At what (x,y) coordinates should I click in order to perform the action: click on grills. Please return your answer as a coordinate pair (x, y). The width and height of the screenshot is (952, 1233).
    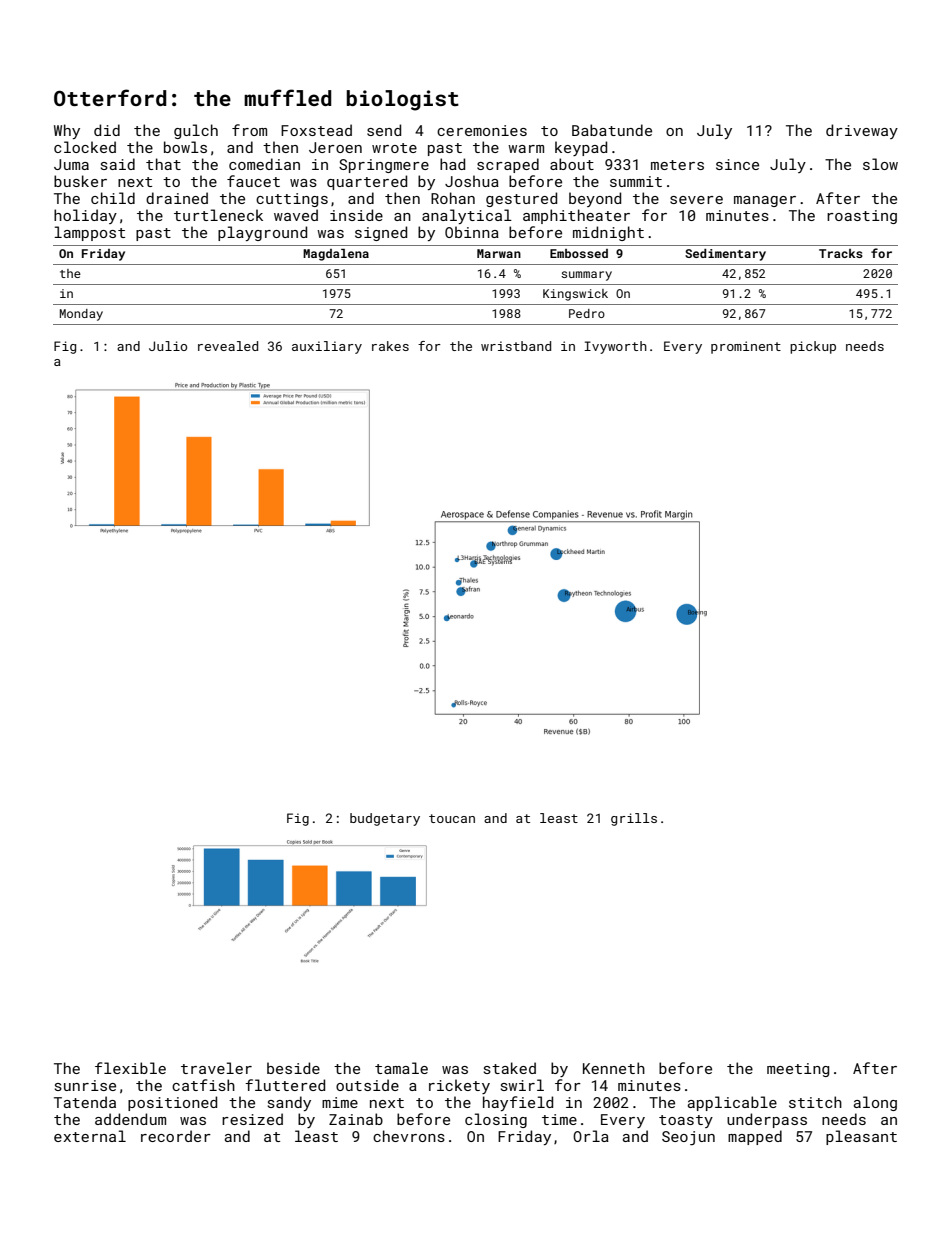
    Looking at the image, I should click on (634, 819).
